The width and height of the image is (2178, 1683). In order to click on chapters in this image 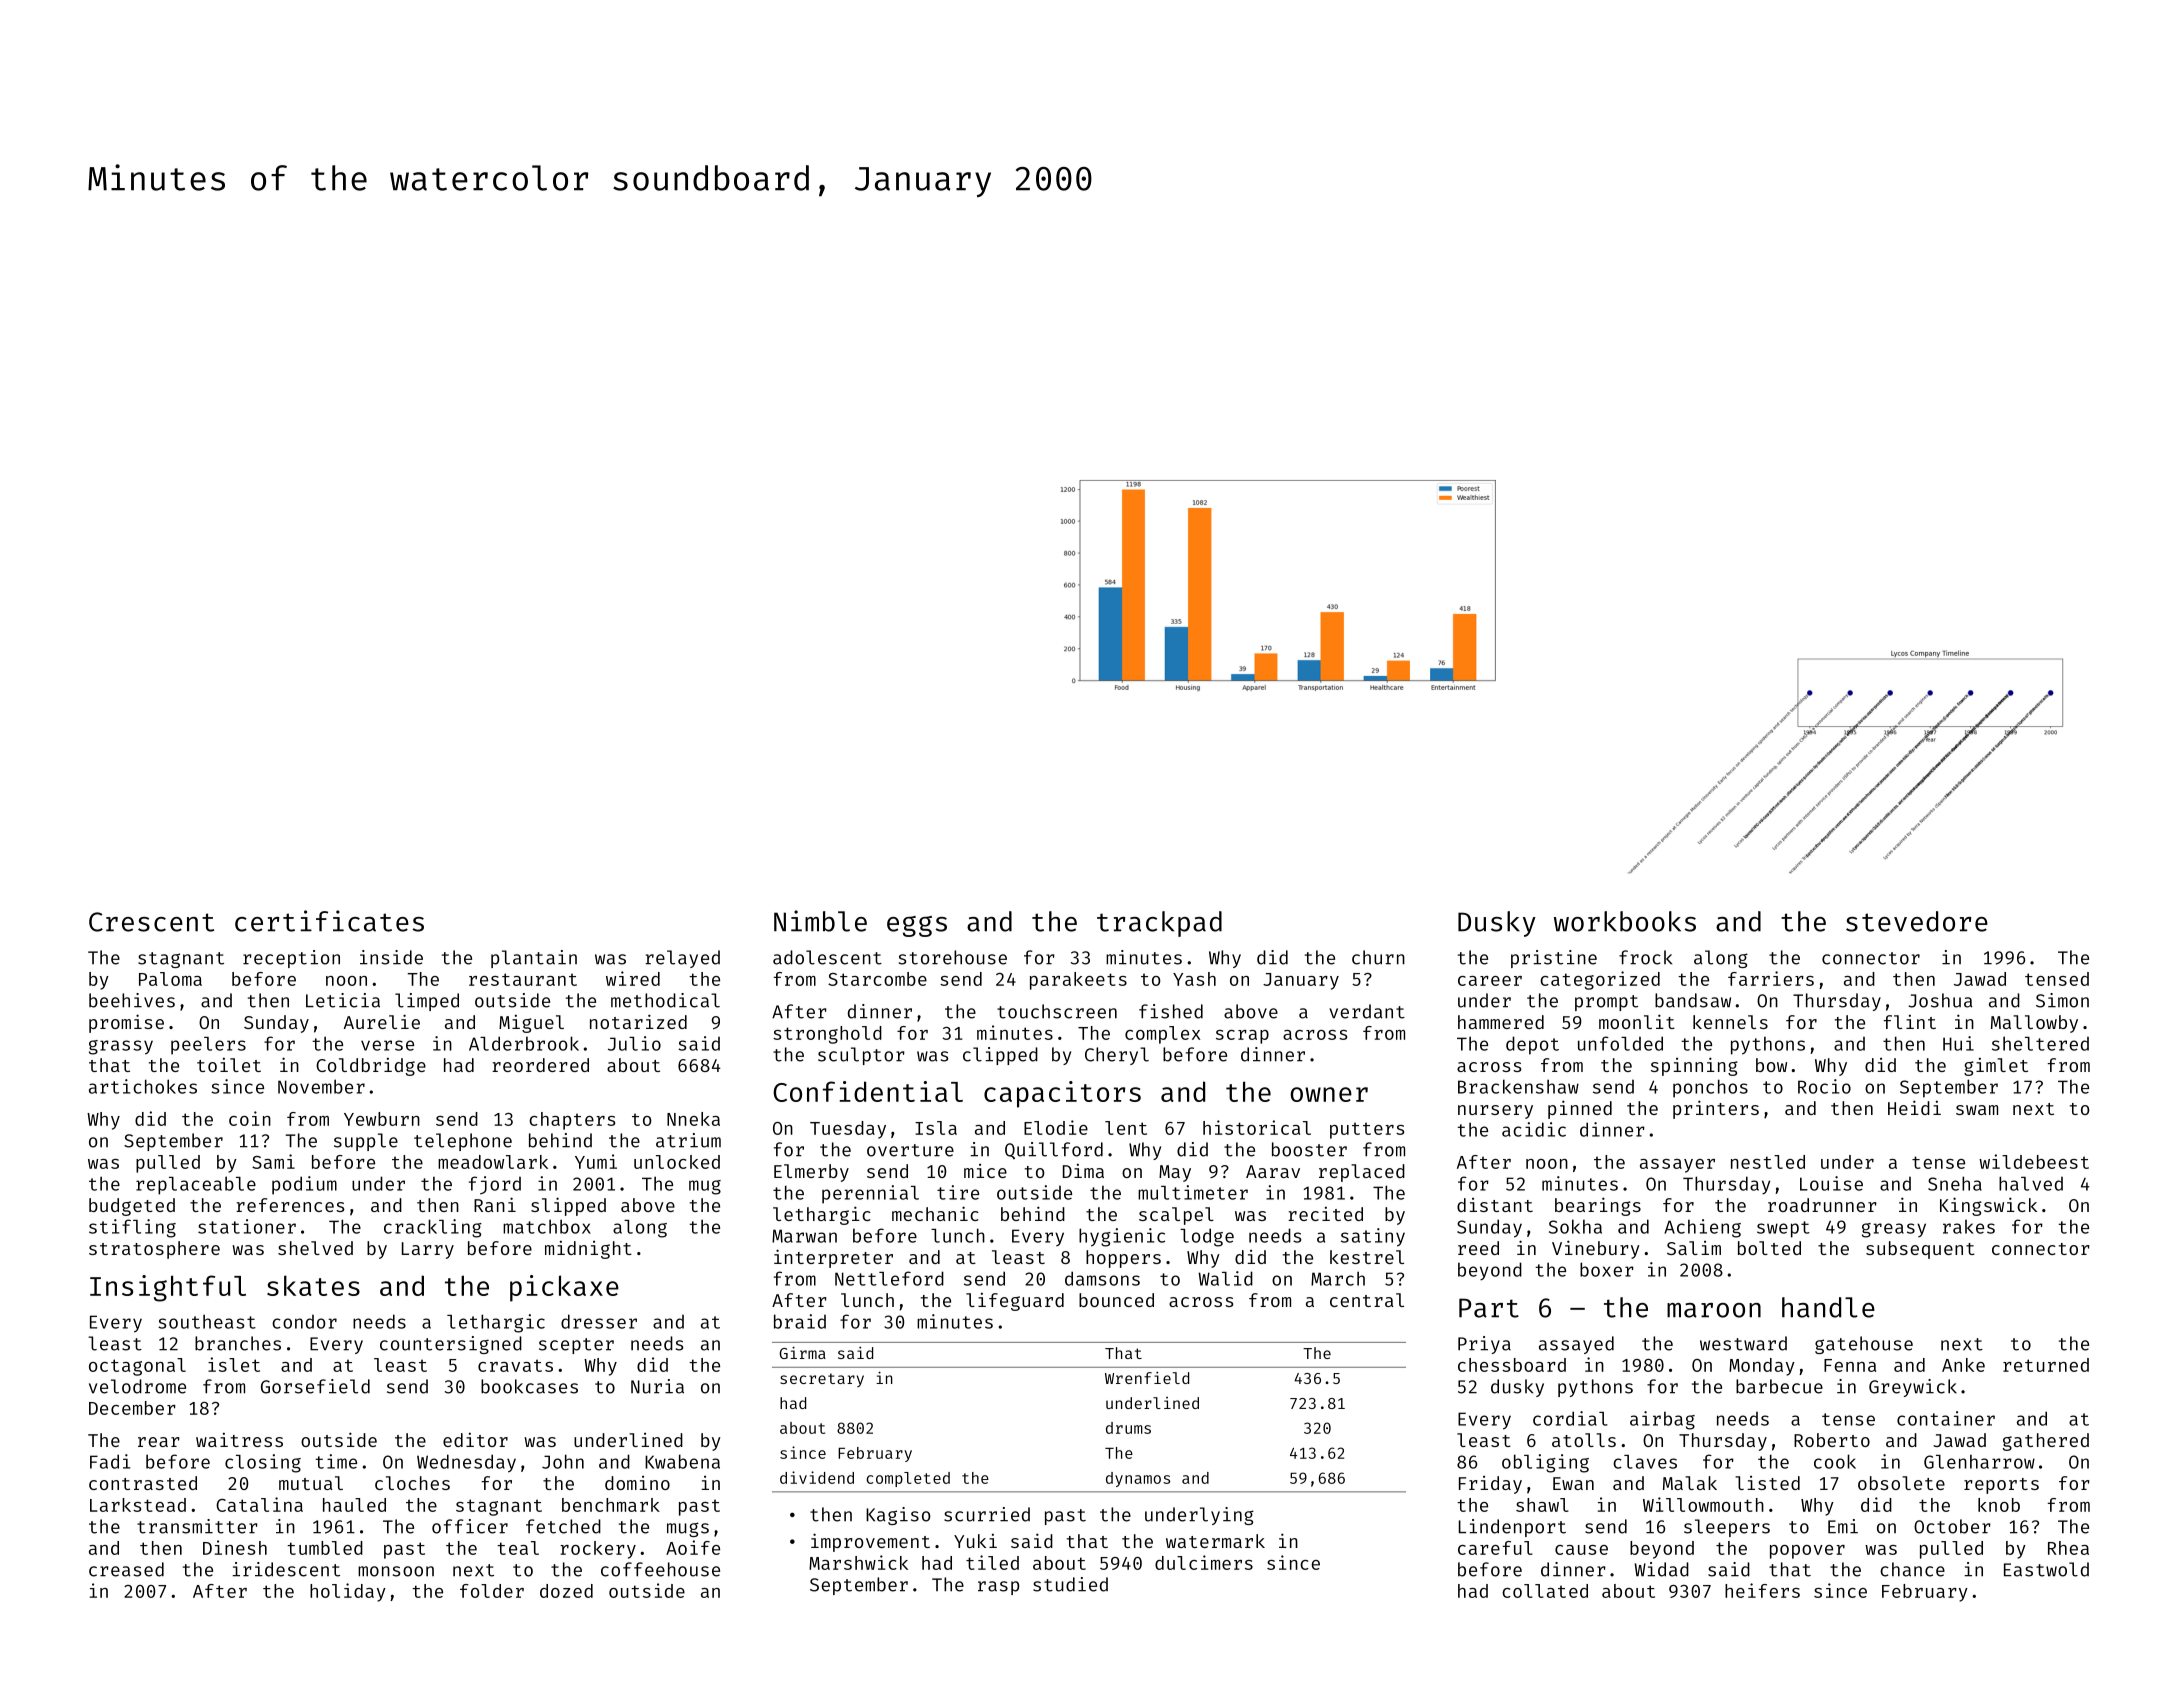, I will do `click(572, 1121)`.
